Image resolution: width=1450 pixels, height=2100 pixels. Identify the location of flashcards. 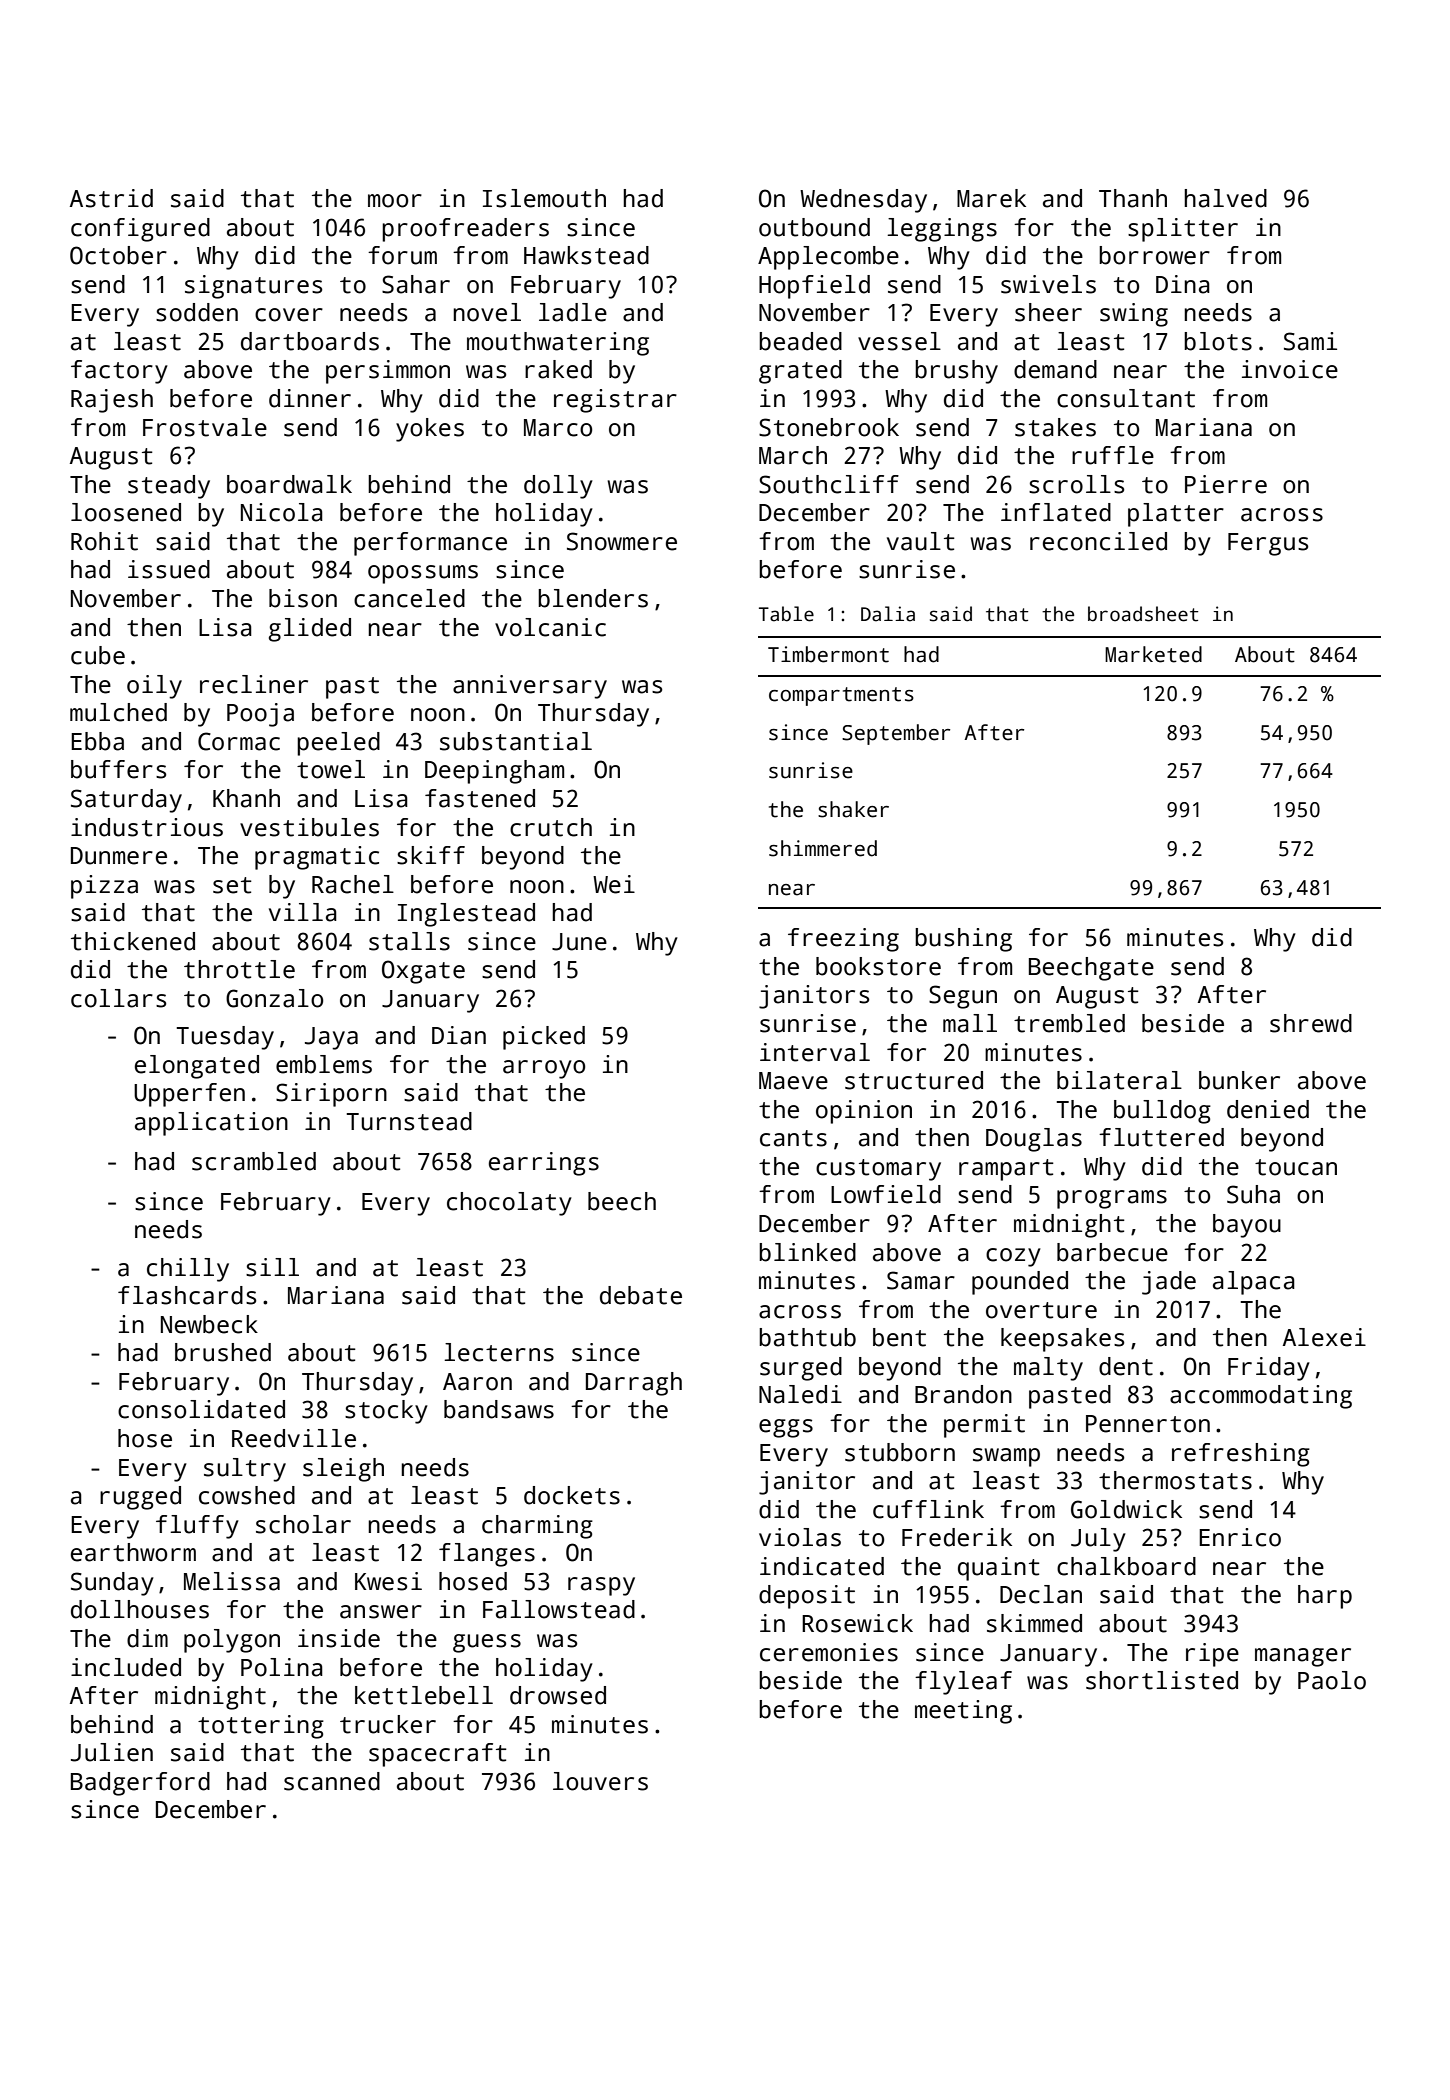
(187, 1295).
